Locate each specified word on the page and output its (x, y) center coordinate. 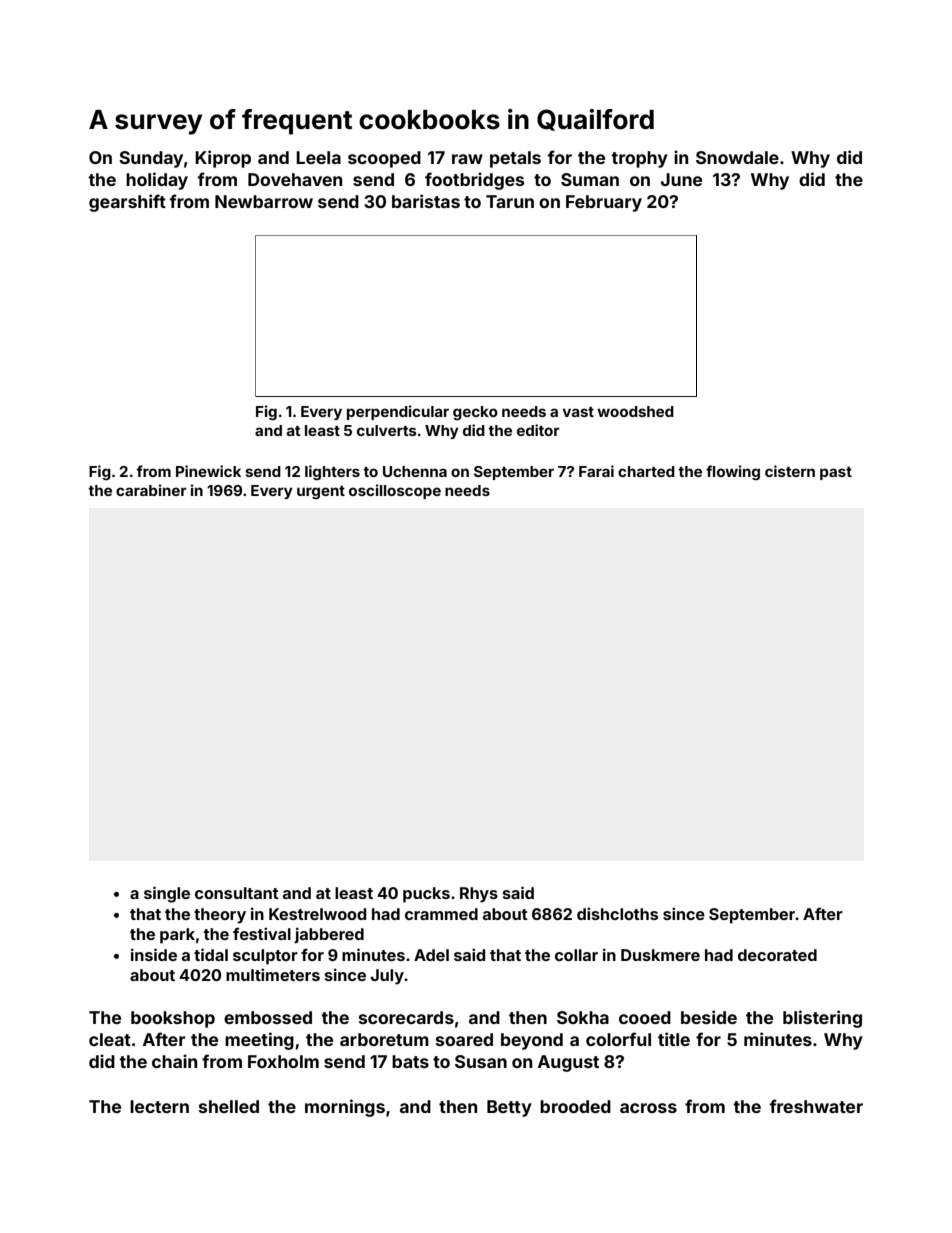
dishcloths (617, 913)
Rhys (479, 895)
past (836, 473)
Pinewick (208, 471)
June (681, 179)
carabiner (151, 490)
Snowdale (737, 157)
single (167, 894)
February (604, 203)
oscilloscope (395, 491)
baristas (426, 201)
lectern (159, 1106)
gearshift (127, 203)
